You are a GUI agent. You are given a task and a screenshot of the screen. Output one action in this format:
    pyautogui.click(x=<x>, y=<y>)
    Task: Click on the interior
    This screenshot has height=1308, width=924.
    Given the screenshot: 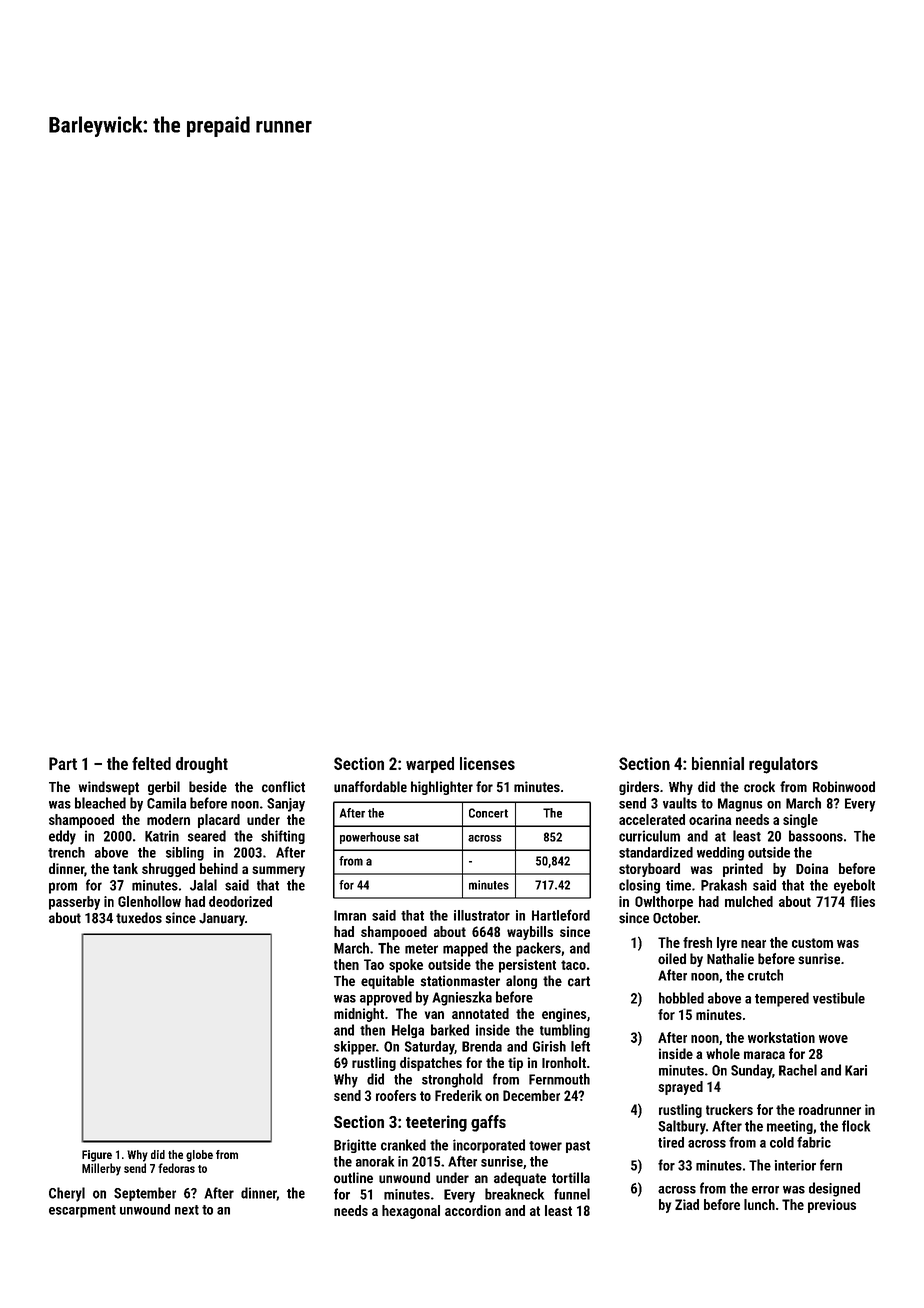 What is the action you would take?
    pyautogui.click(x=795, y=1165)
